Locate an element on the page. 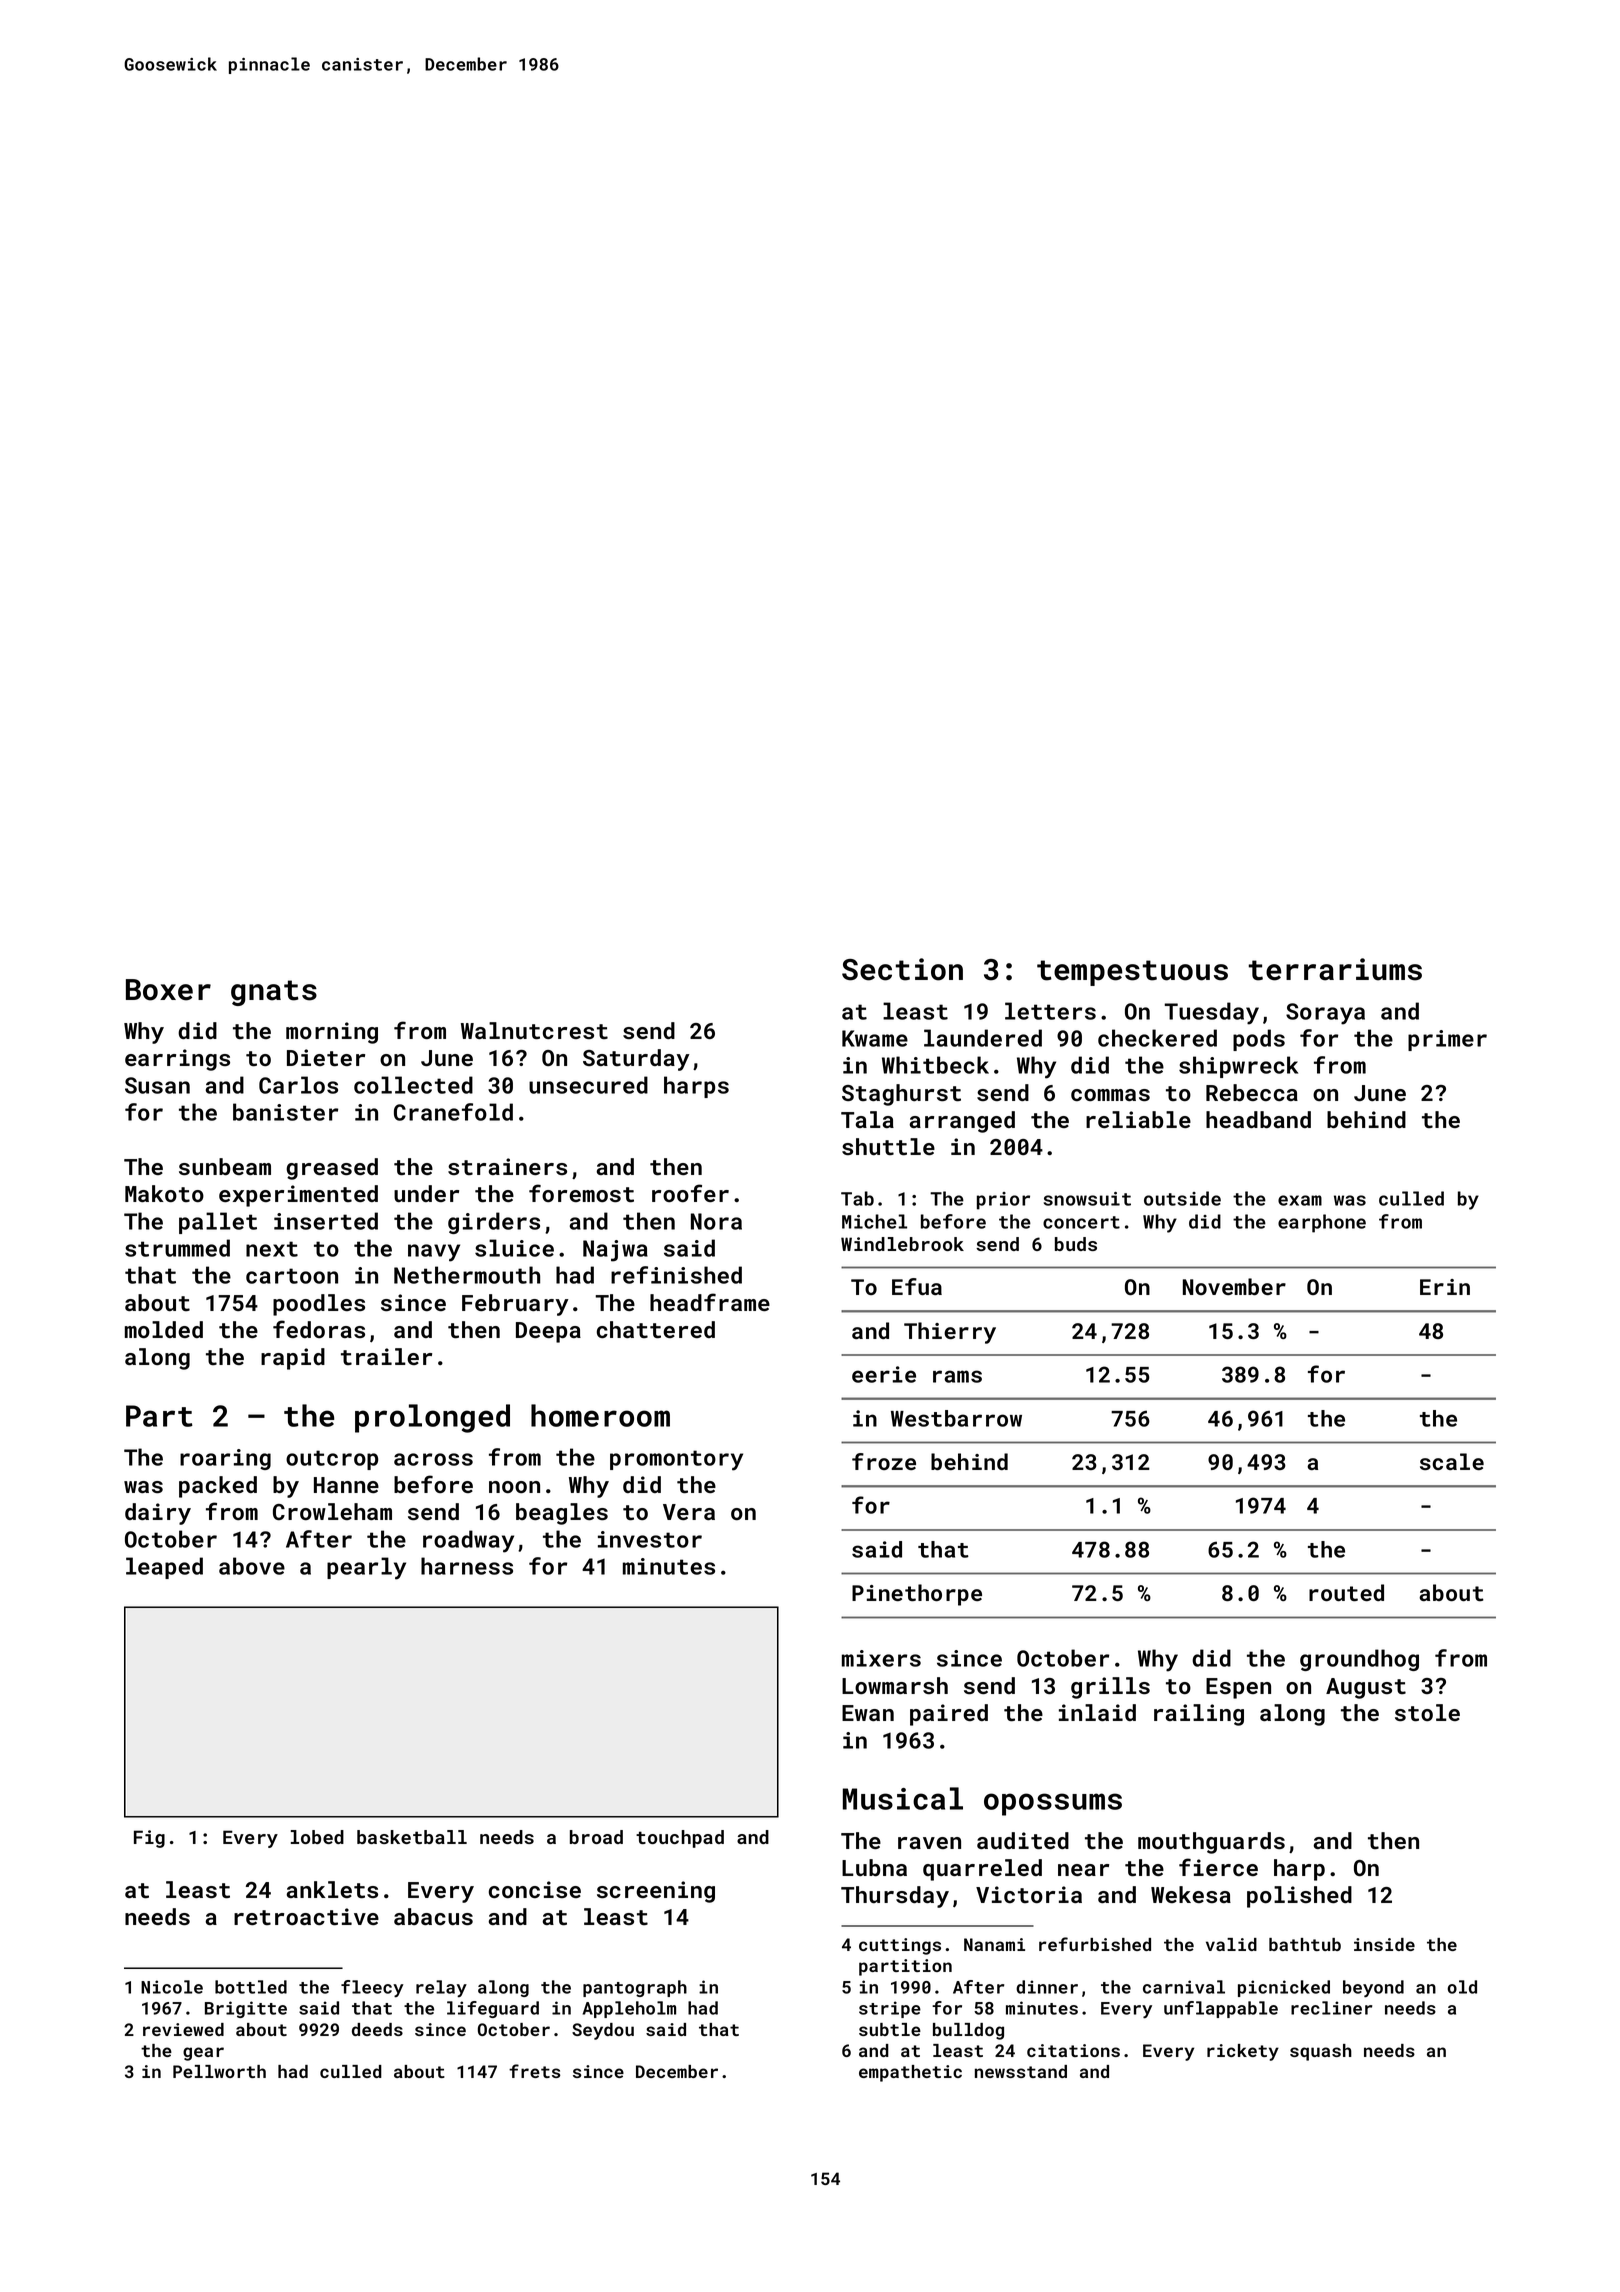 This document has height=2292, width=1620. relay is located at coordinates (441, 1988).
